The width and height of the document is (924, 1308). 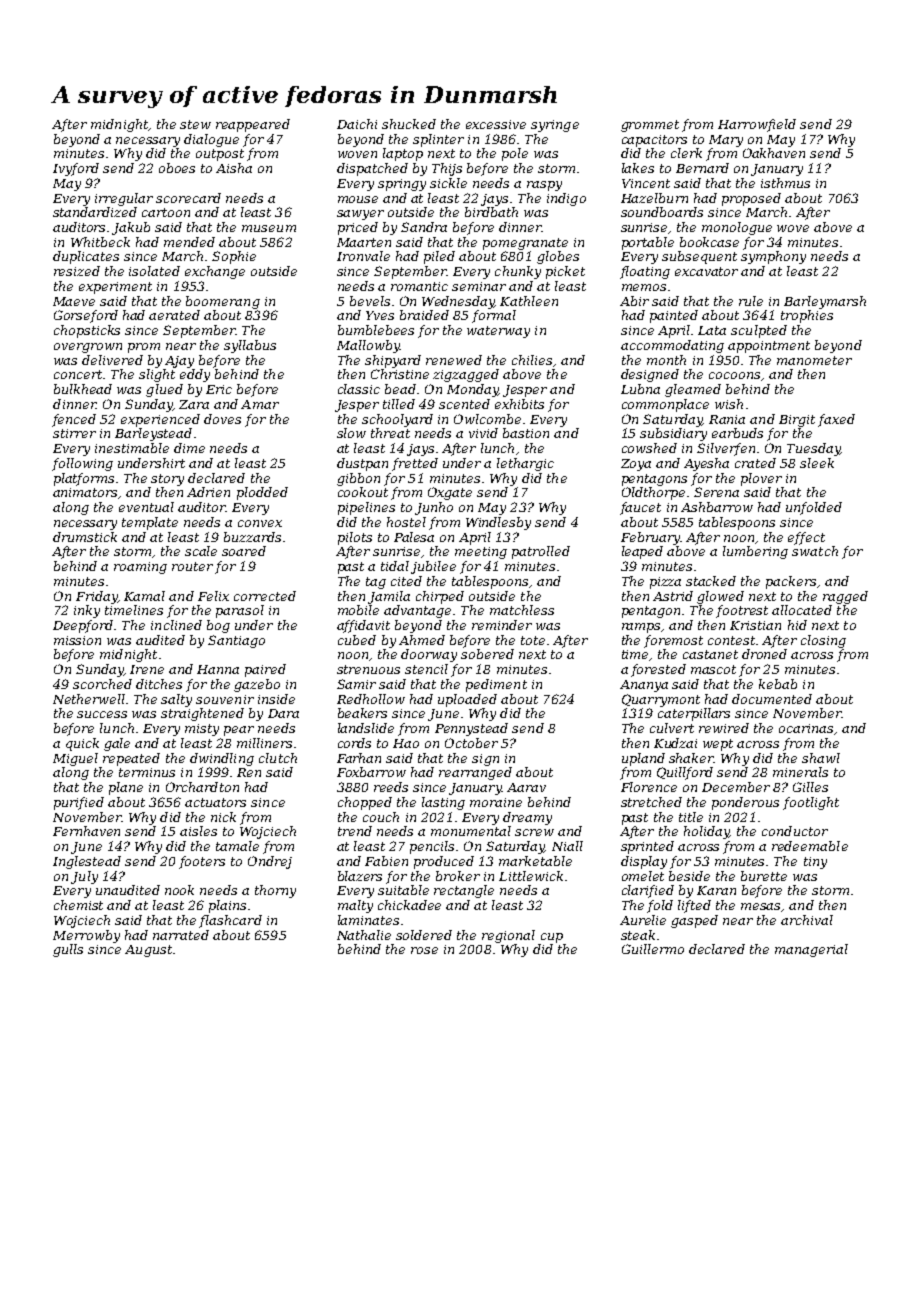 What do you see at coordinates (533, 640) in the document?
I see `tote` at bounding box center [533, 640].
